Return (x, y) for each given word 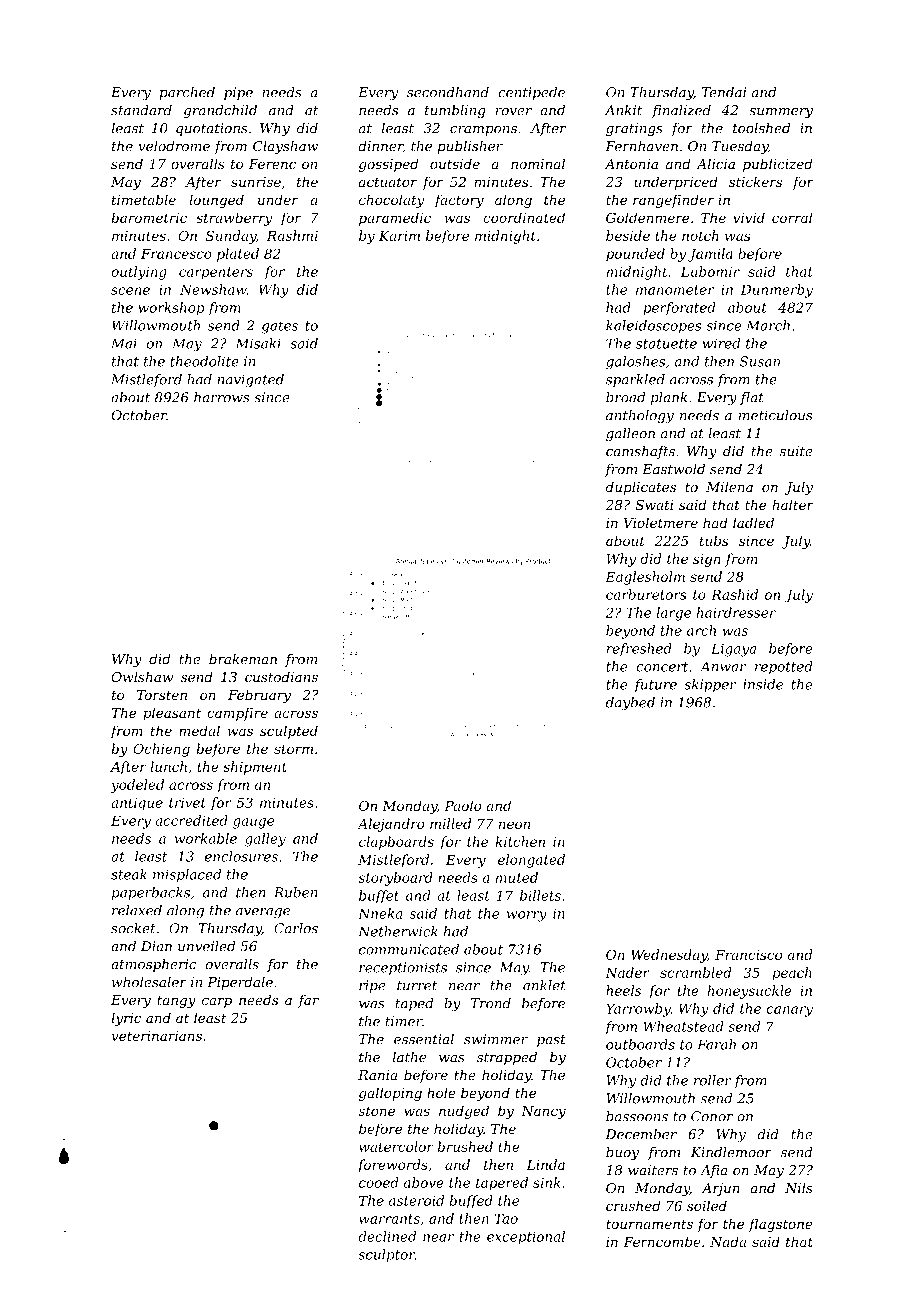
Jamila (710, 255)
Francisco (748, 955)
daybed (630, 704)
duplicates (641, 488)
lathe (409, 1056)
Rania (377, 1075)
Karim (399, 236)
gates (280, 327)
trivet (187, 802)
